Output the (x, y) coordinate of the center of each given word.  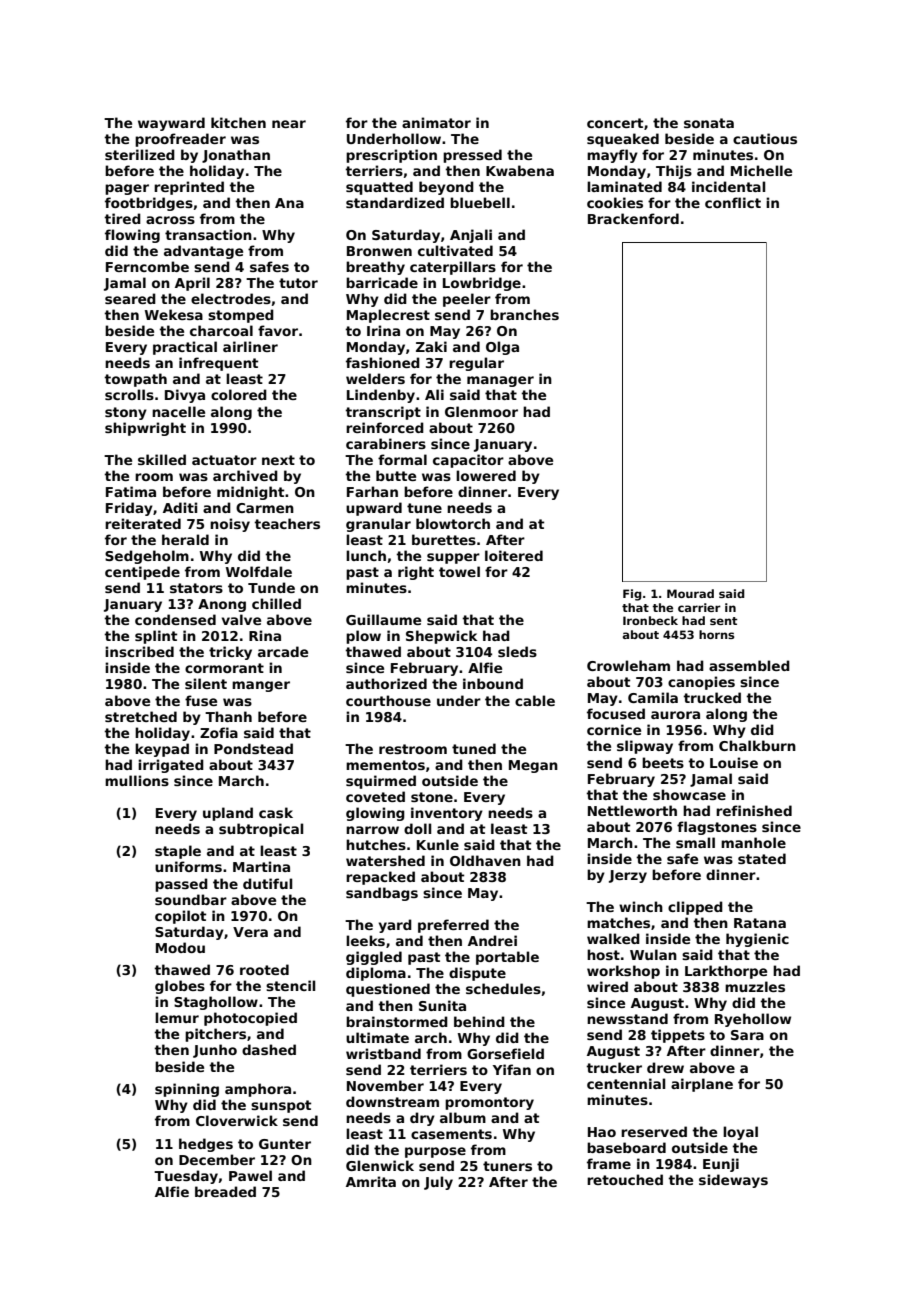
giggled (374, 958)
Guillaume (383, 619)
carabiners (386, 443)
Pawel (250, 1175)
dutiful (267, 883)
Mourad (690, 593)
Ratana (760, 923)
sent (723, 621)
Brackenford (633, 218)
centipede (142, 573)
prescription (391, 156)
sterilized (140, 154)
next (278, 460)
